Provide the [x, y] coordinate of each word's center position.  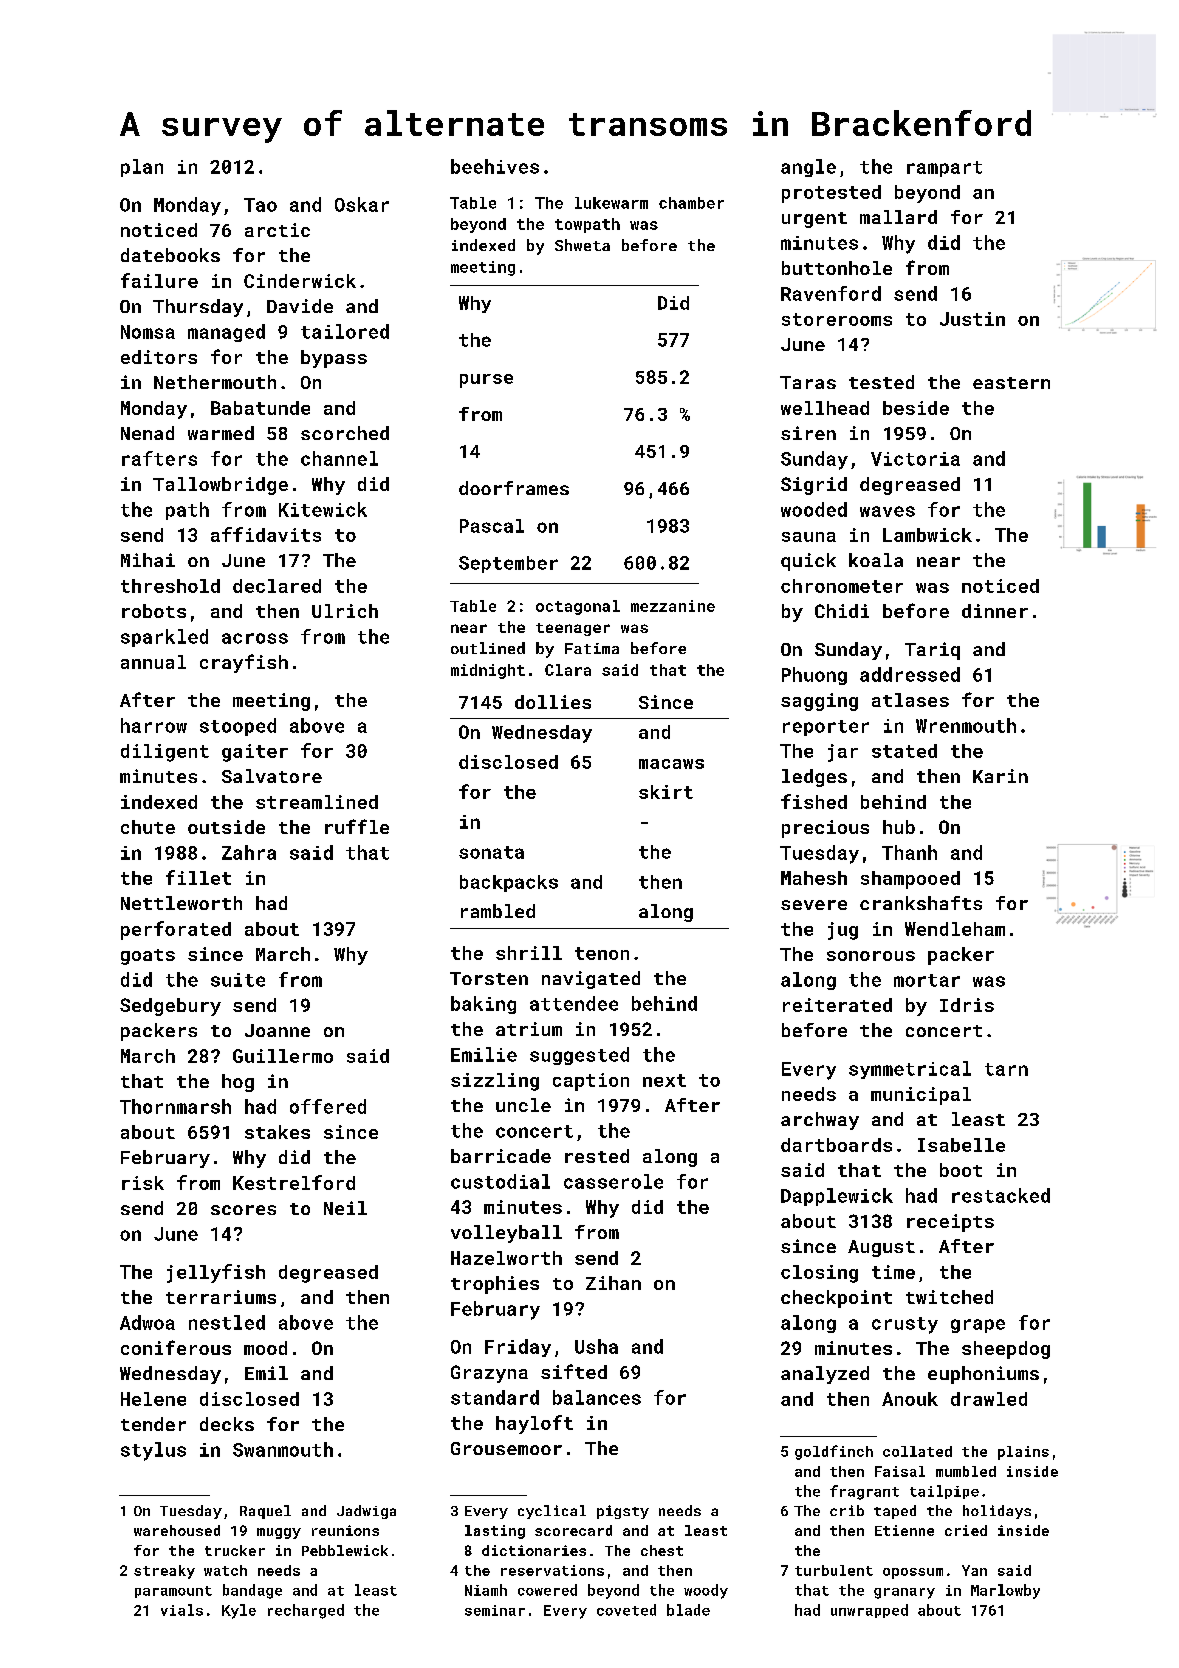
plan [142, 168]
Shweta [582, 245]
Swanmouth [283, 1449]
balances [597, 1397]
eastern [1011, 383]
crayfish [244, 663]
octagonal [578, 607]
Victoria [915, 459]
